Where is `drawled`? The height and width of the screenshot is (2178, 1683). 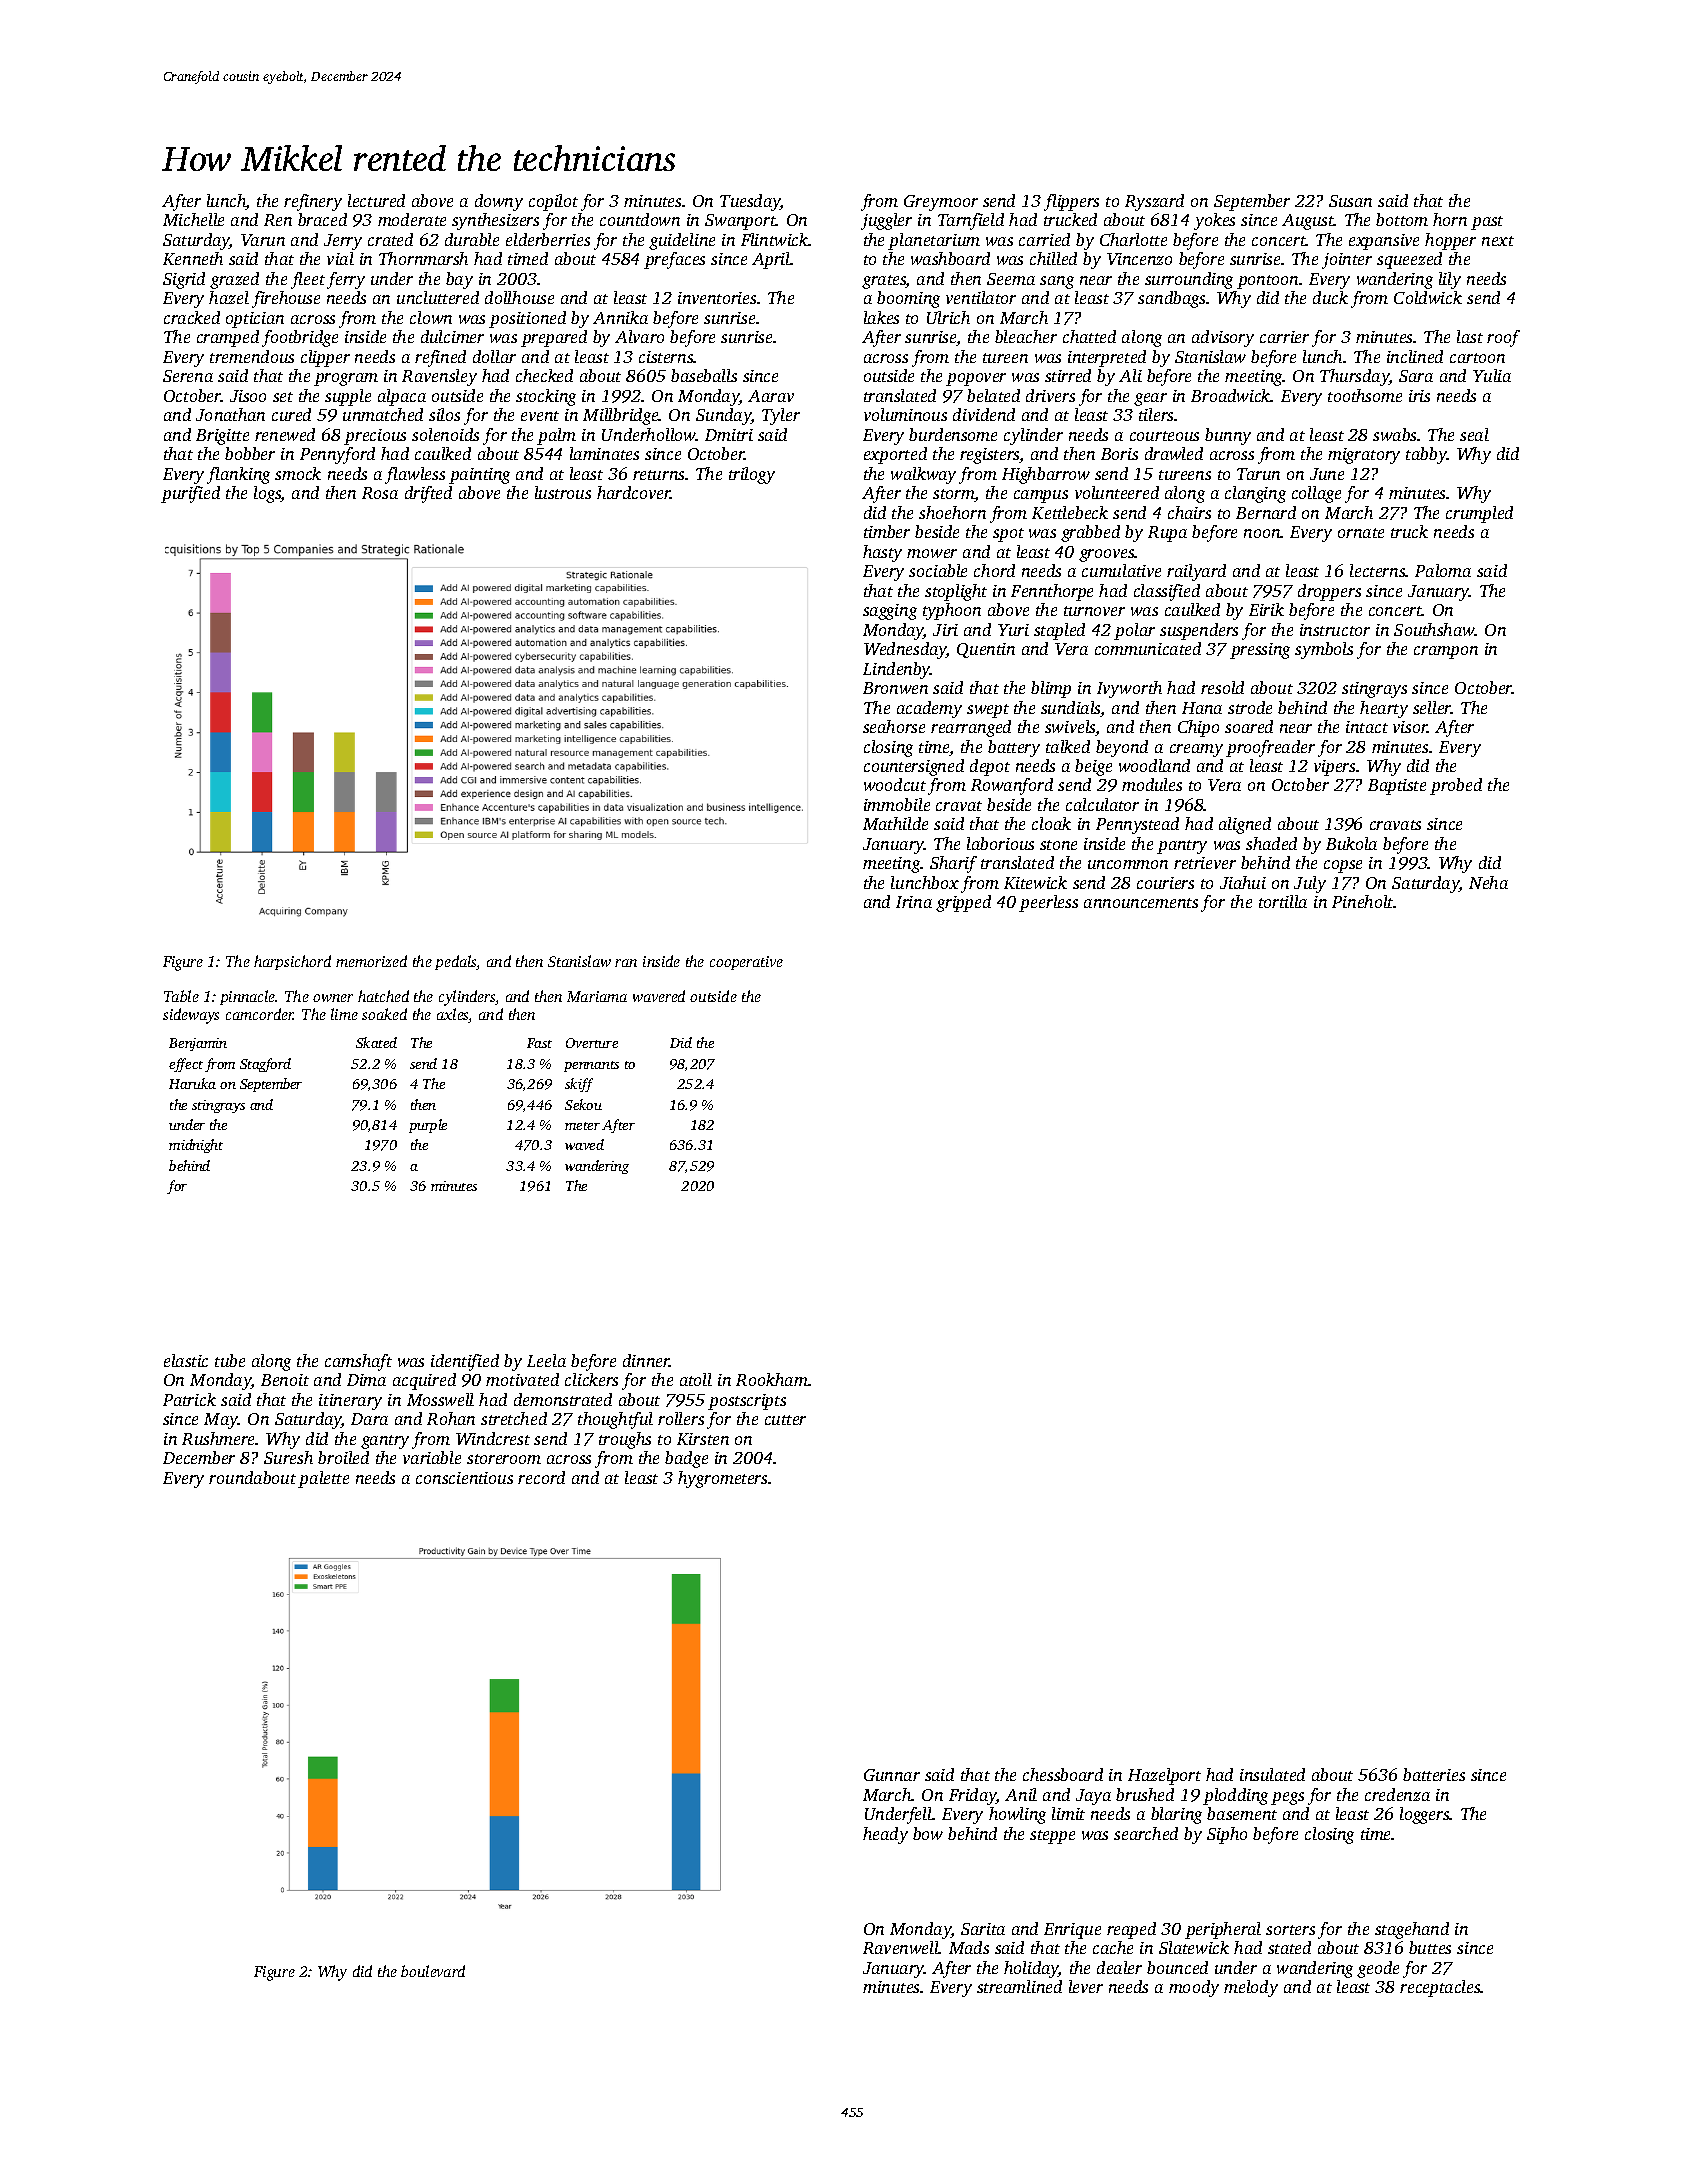
drawled is located at coordinates (1174, 453).
